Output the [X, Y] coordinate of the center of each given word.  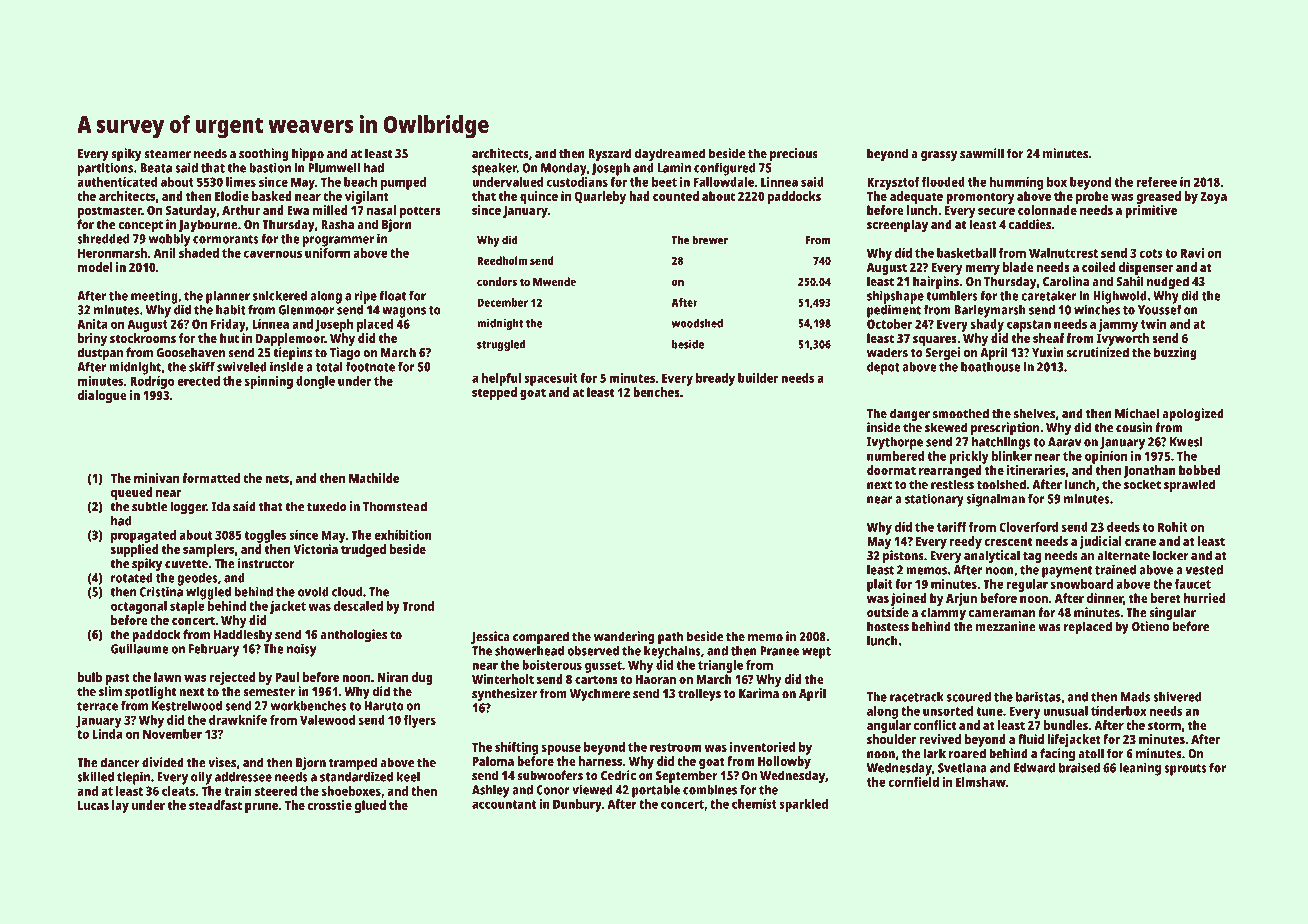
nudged [1168, 283]
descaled [358, 606]
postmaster [110, 212]
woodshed [697, 323]
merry [982, 270]
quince [539, 197]
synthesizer [504, 695]
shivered [1177, 696]
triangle [720, 666]
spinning [269, 382]
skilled [95, 777]
